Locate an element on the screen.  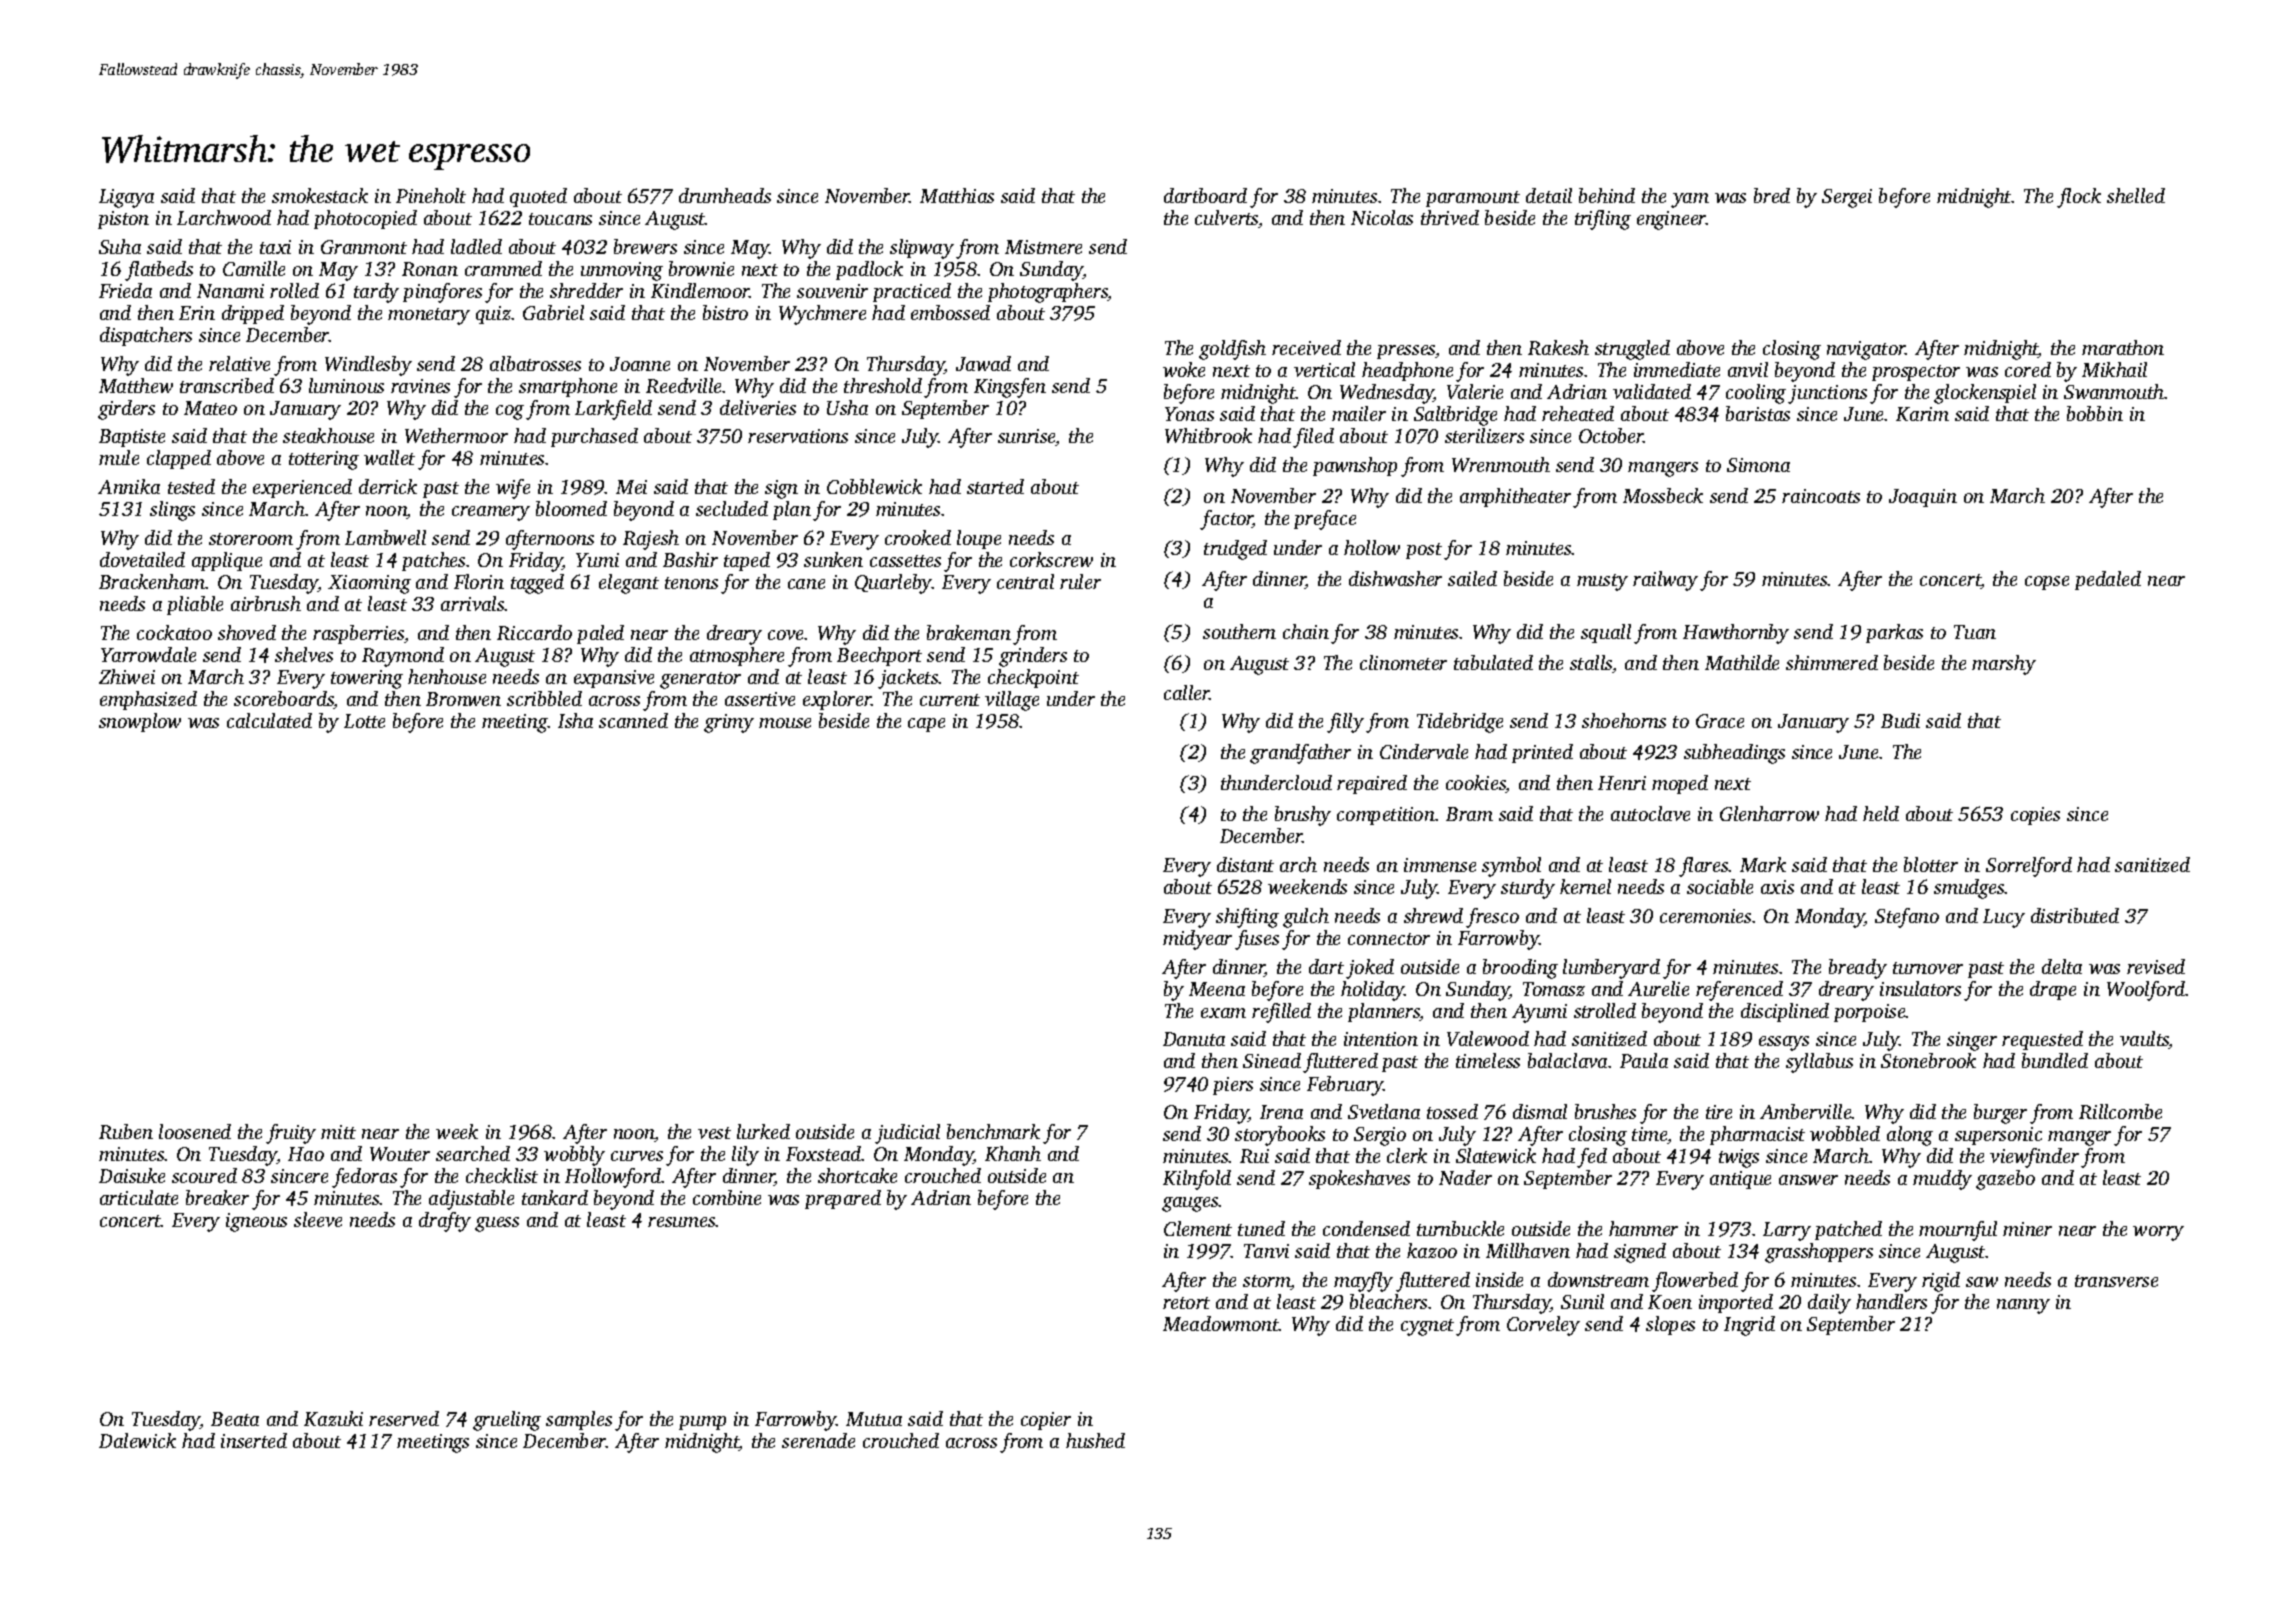
pinafores is located at coordinates (442, 293).
